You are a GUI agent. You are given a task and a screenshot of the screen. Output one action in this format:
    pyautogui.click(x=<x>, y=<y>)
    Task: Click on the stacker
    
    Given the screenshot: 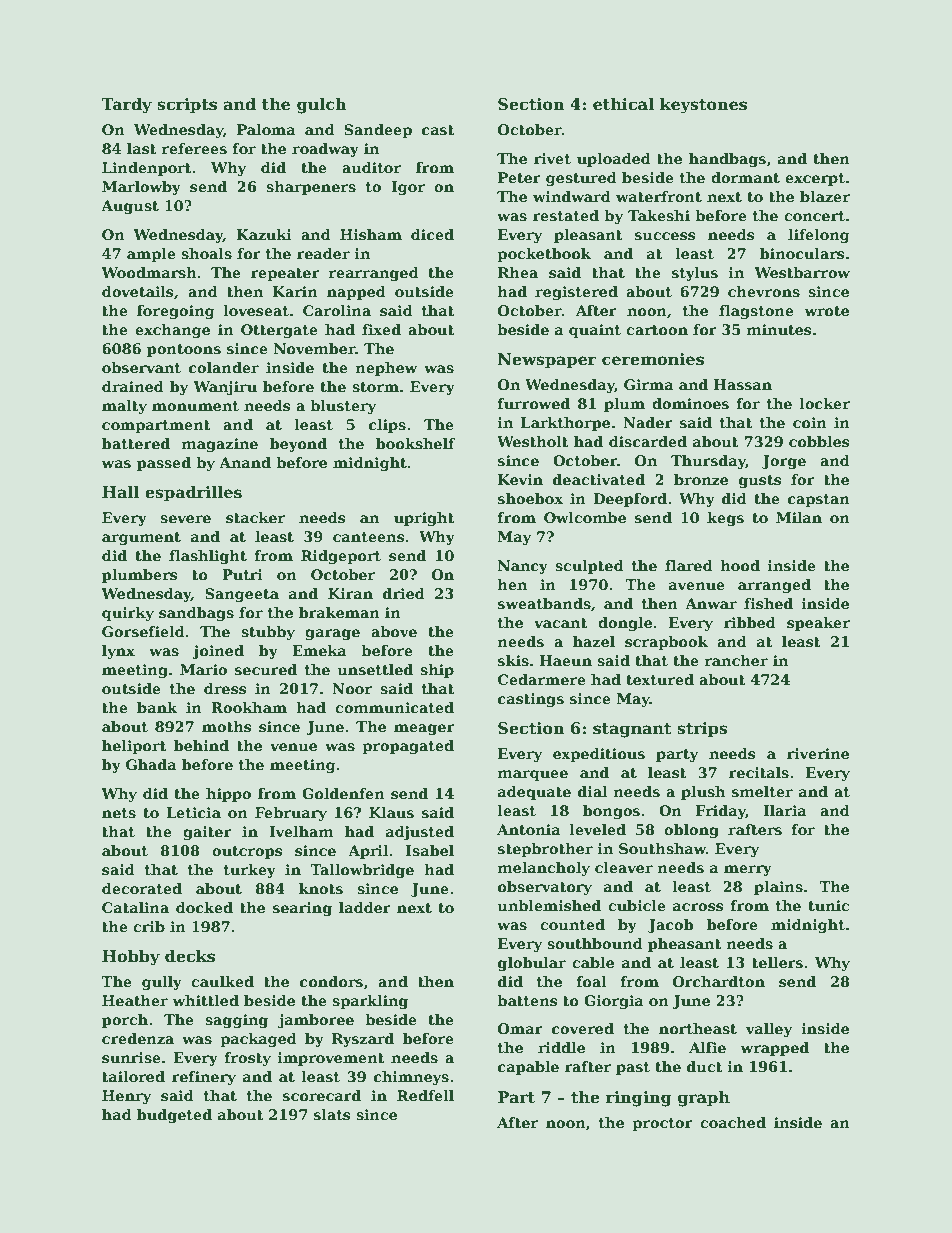 What is the action you would take?
    pyautogui.click(x=255, y=517)
